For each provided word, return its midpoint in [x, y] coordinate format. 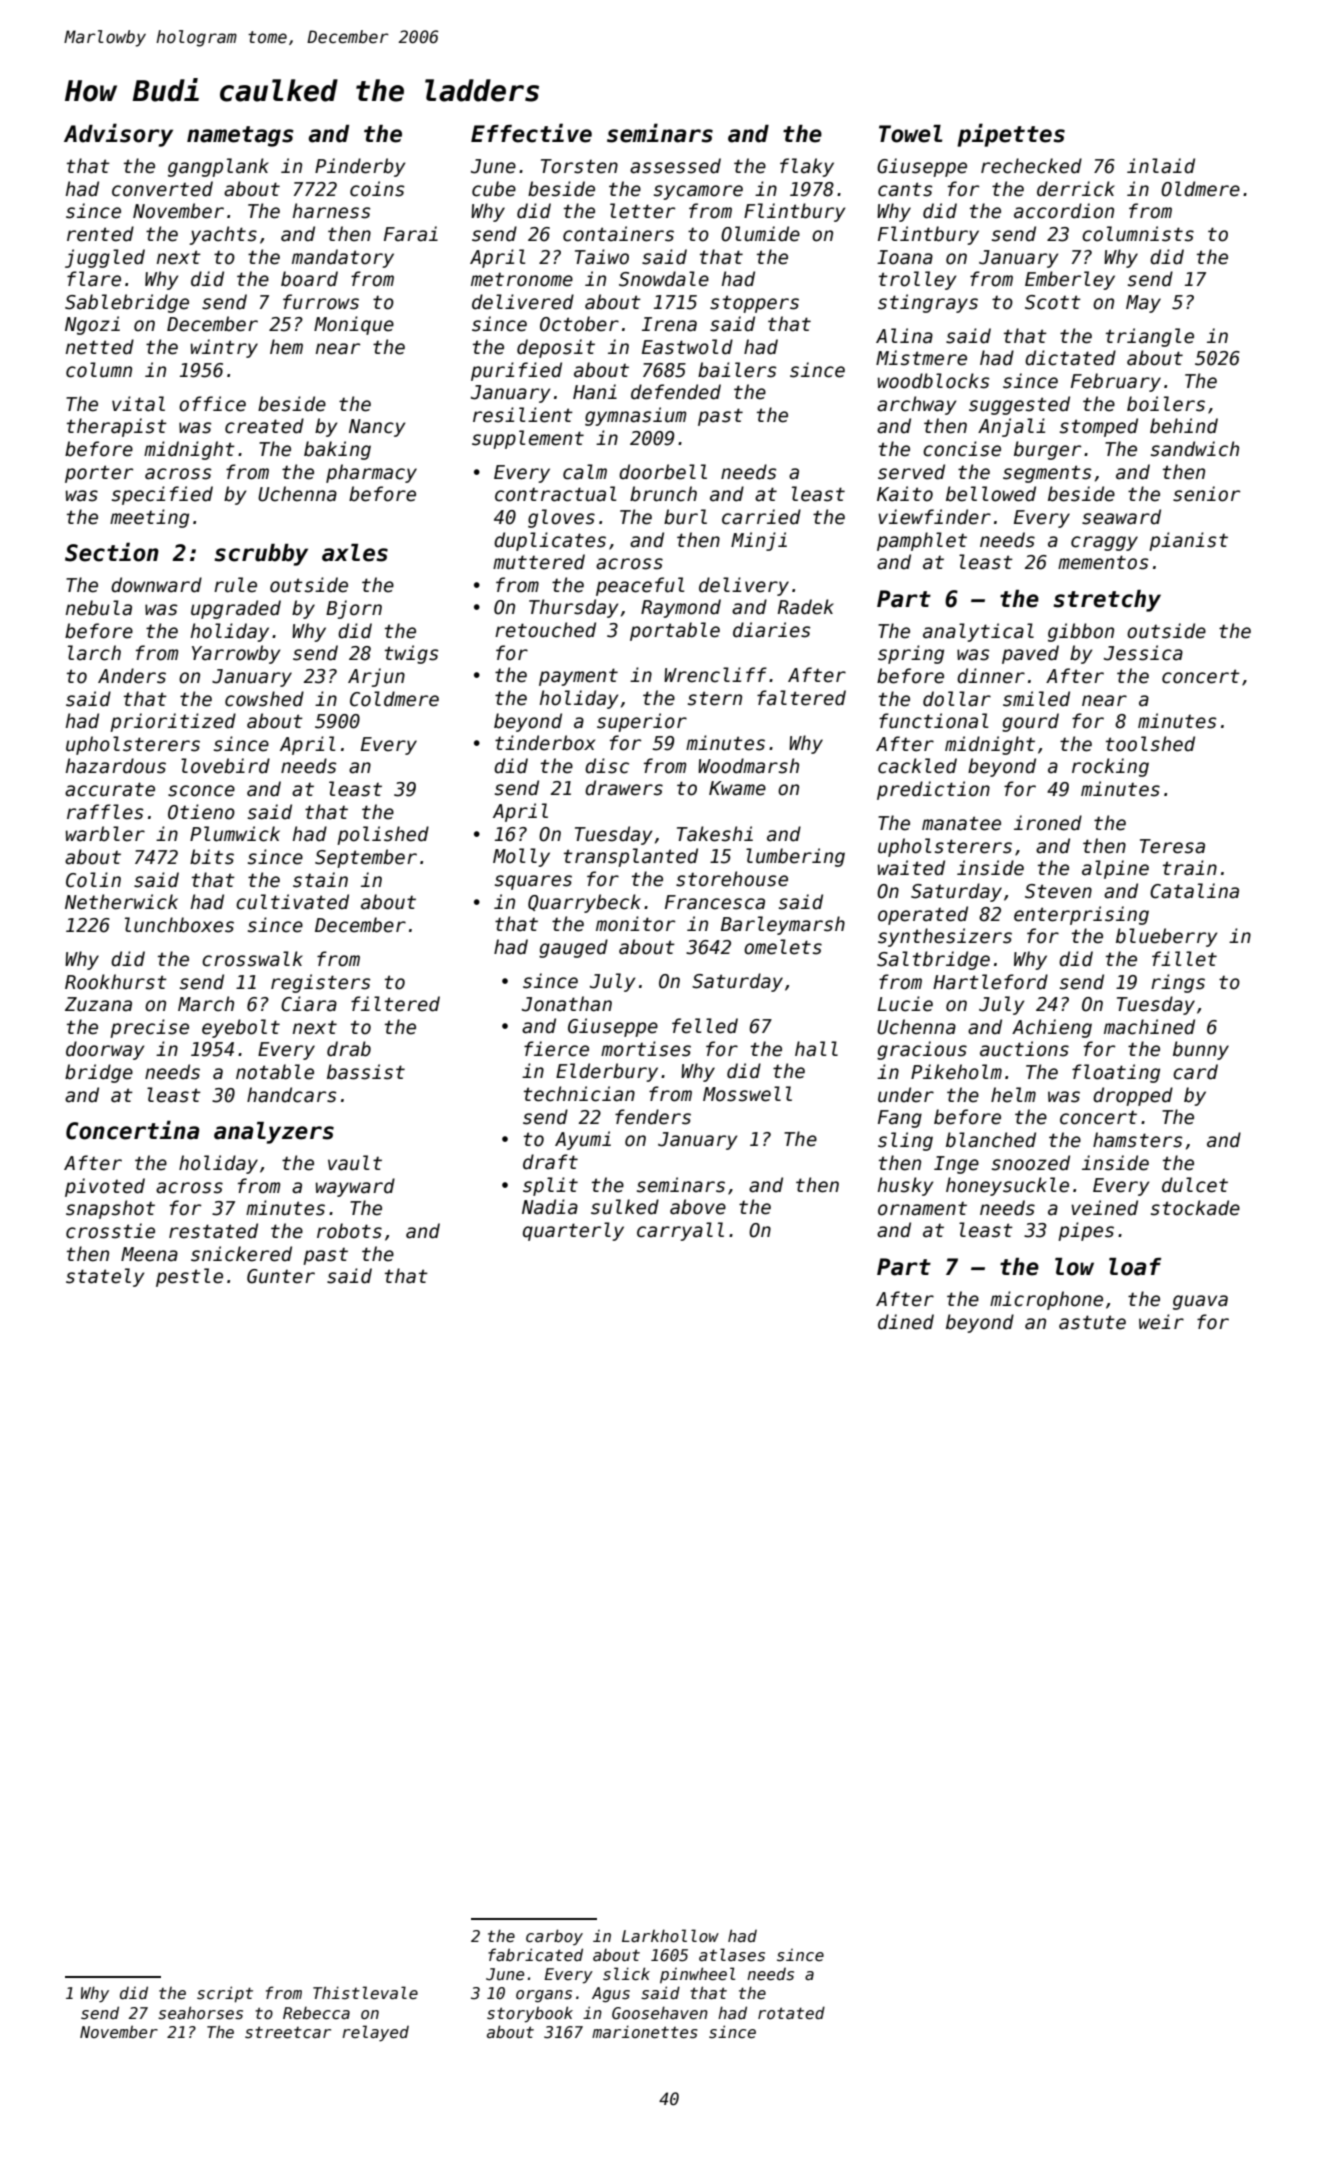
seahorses [200, 2013]
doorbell [663, 472]
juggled [105, 258]
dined [906, 1322]
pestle [189, 1277]
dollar [957, 699]
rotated [791, 2012]
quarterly [573, 1231]
